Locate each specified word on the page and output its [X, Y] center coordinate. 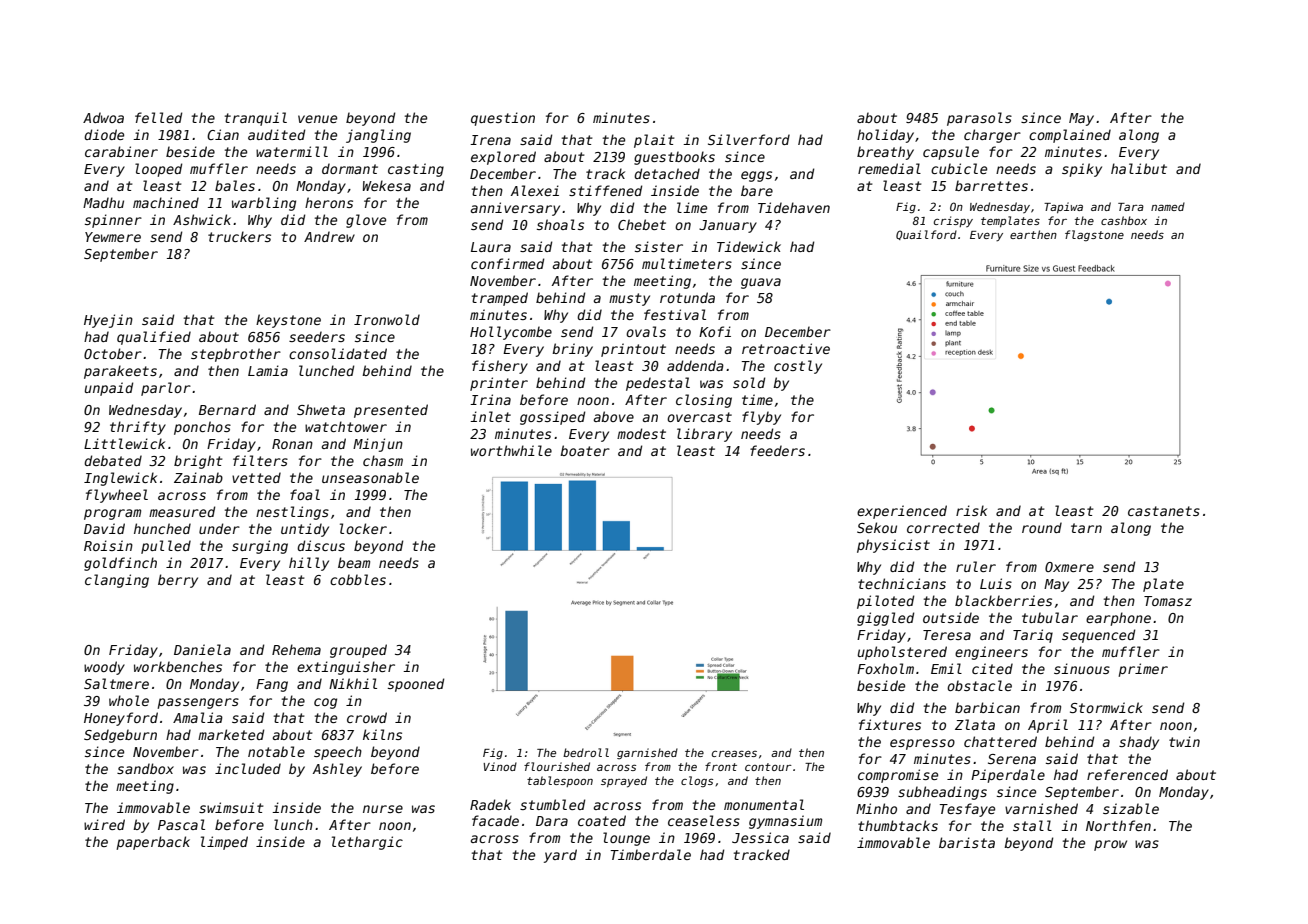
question [503, 119]
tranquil [256, 119]
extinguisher [346, 668]
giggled [885, 619]
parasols [979, 119]
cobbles [358, 579]
